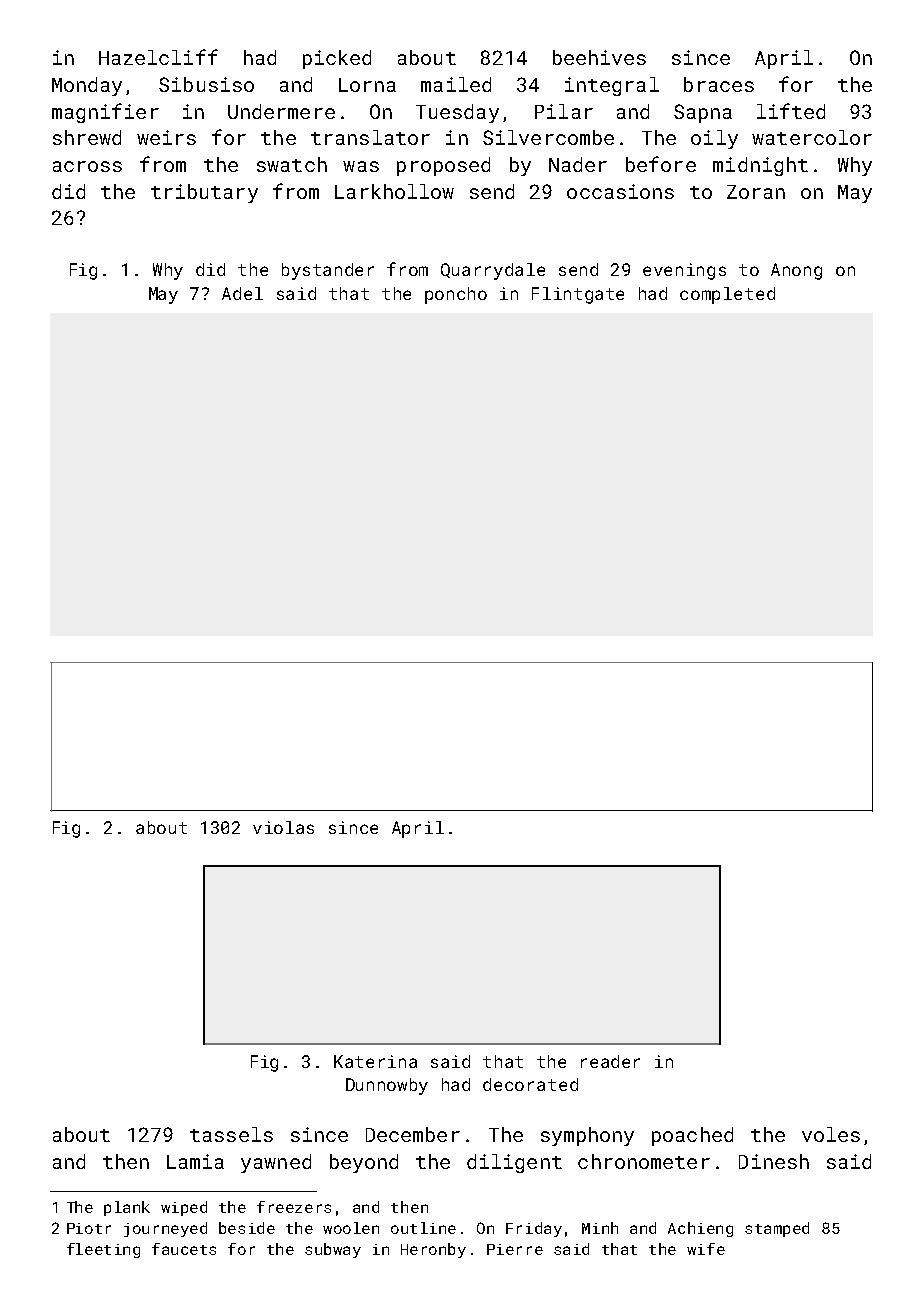 Image resolution: width=924 pixels, height=1308 pixels. What do you see at coordinates (158, 57) in the page?
I see `Hazelcliff` at bounding box center [158, 57].
